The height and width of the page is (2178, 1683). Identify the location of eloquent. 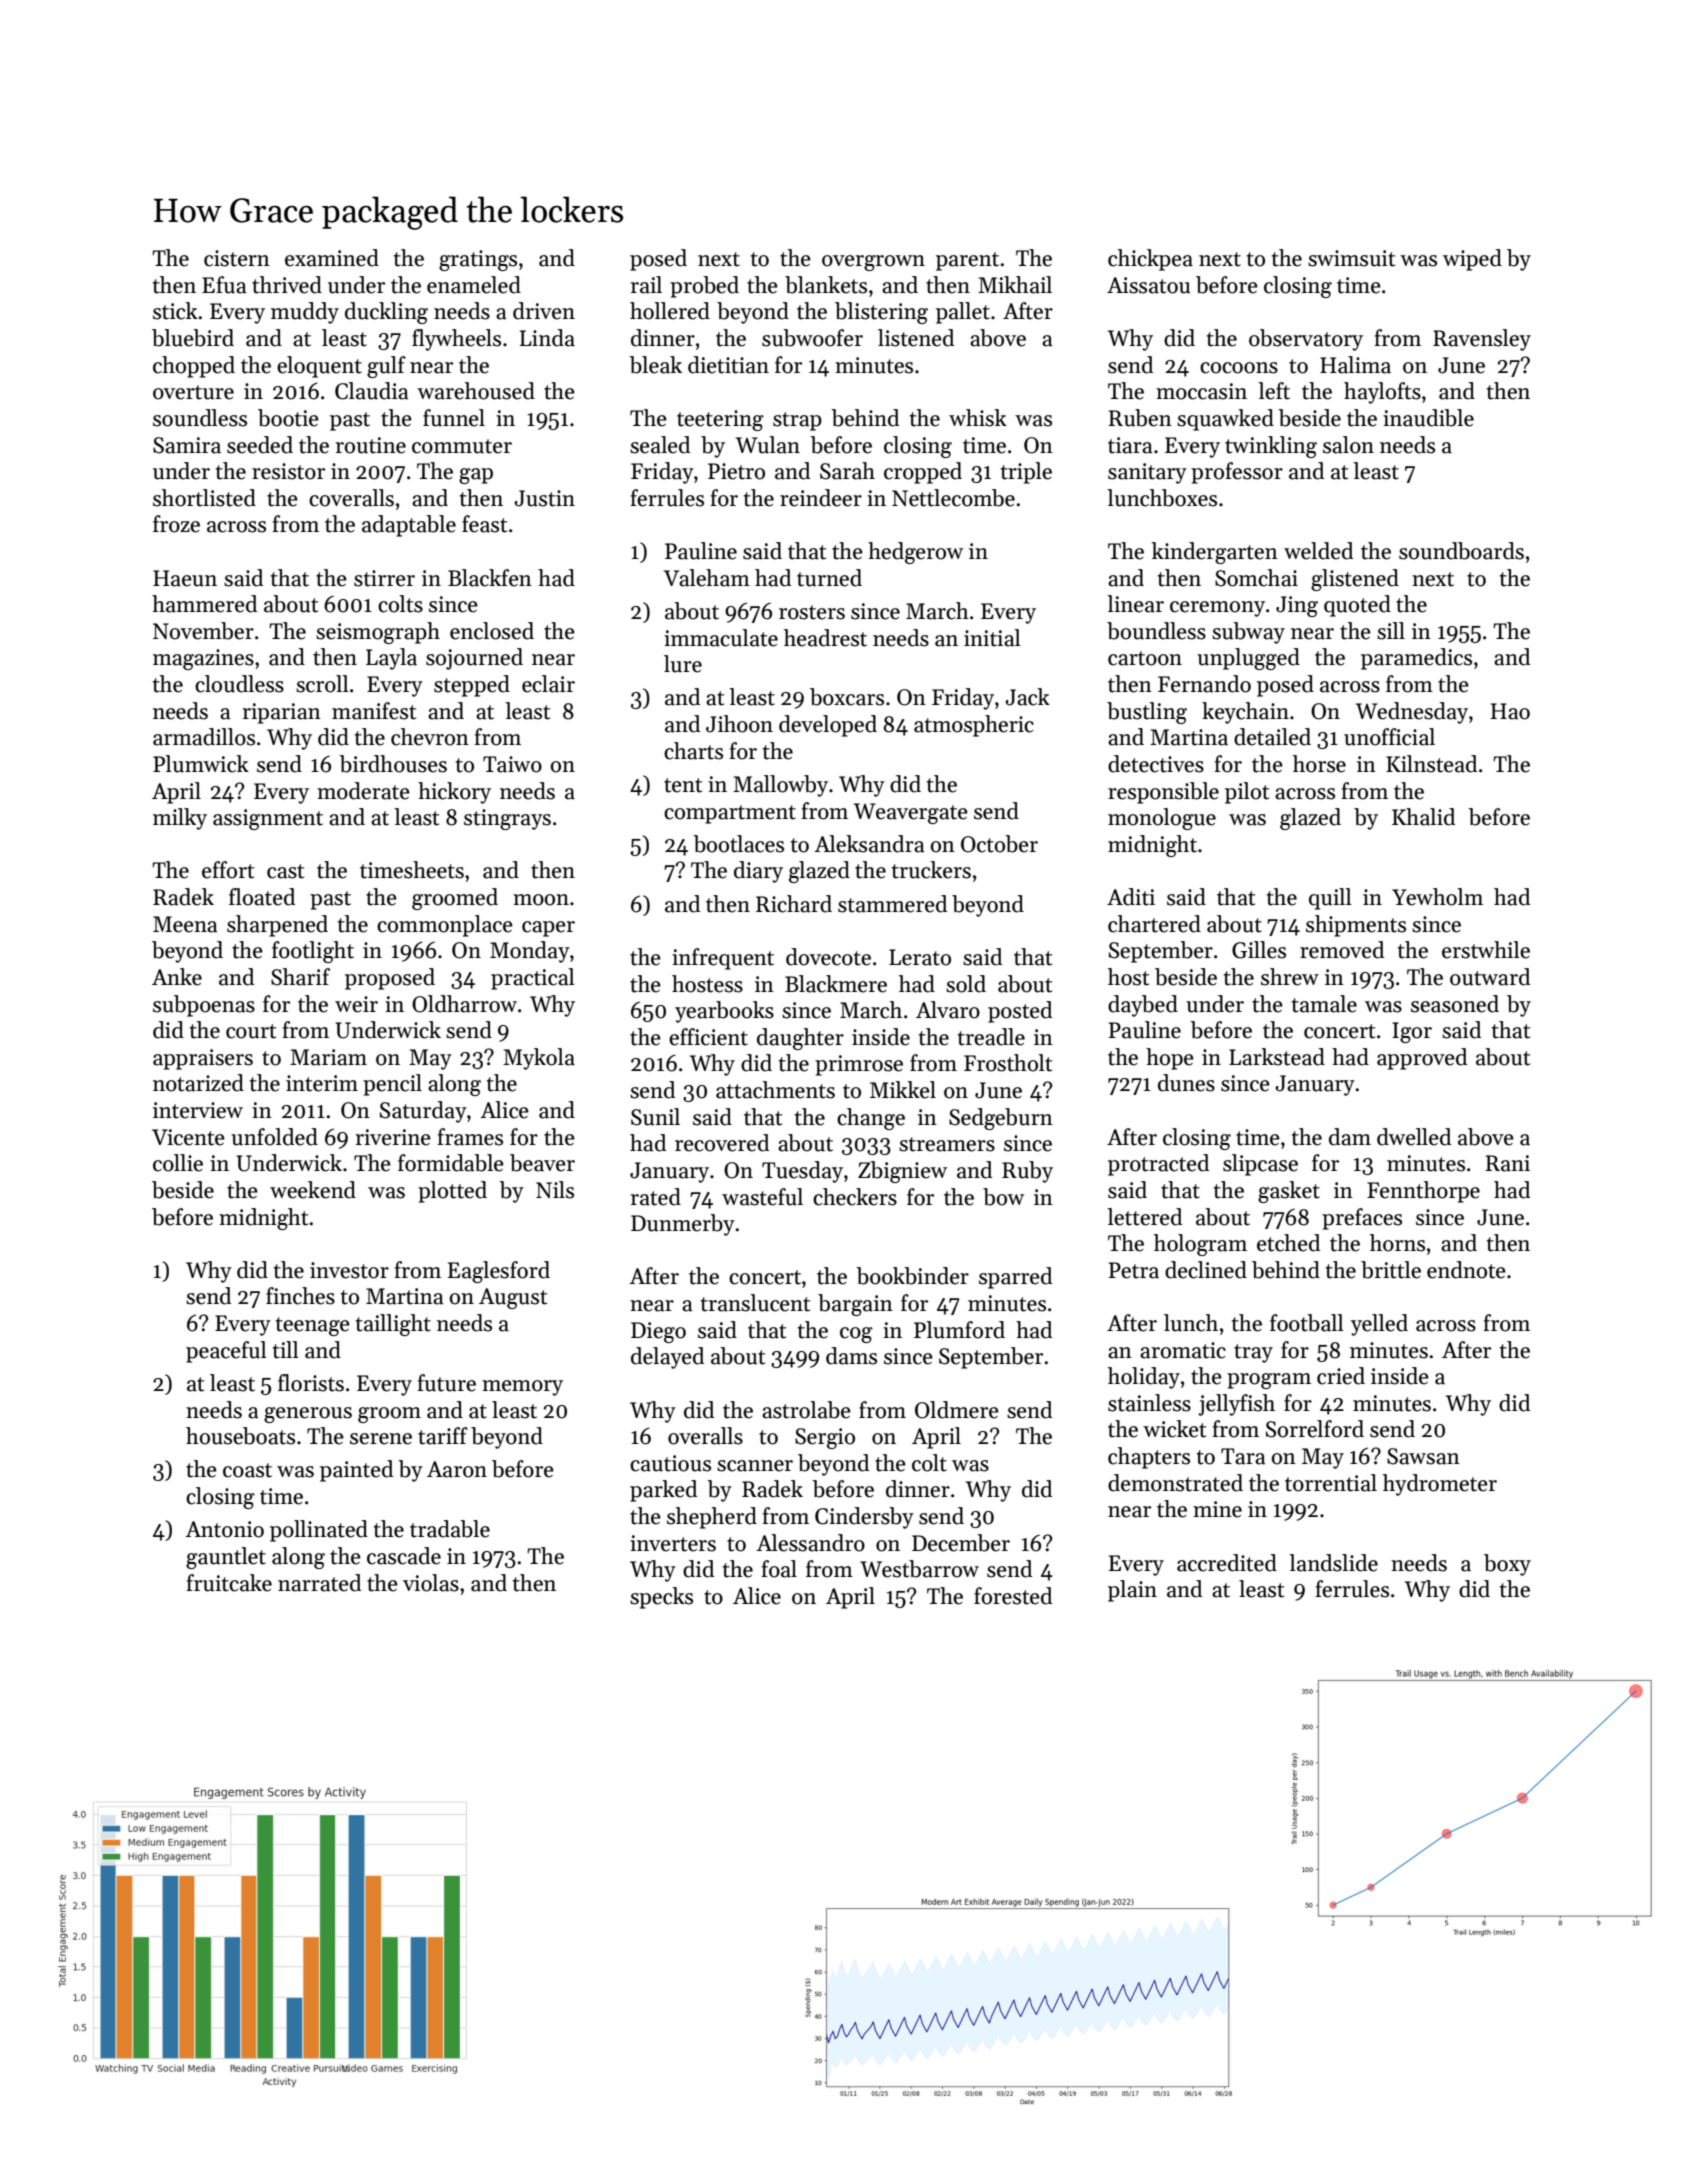
(319, 367).
